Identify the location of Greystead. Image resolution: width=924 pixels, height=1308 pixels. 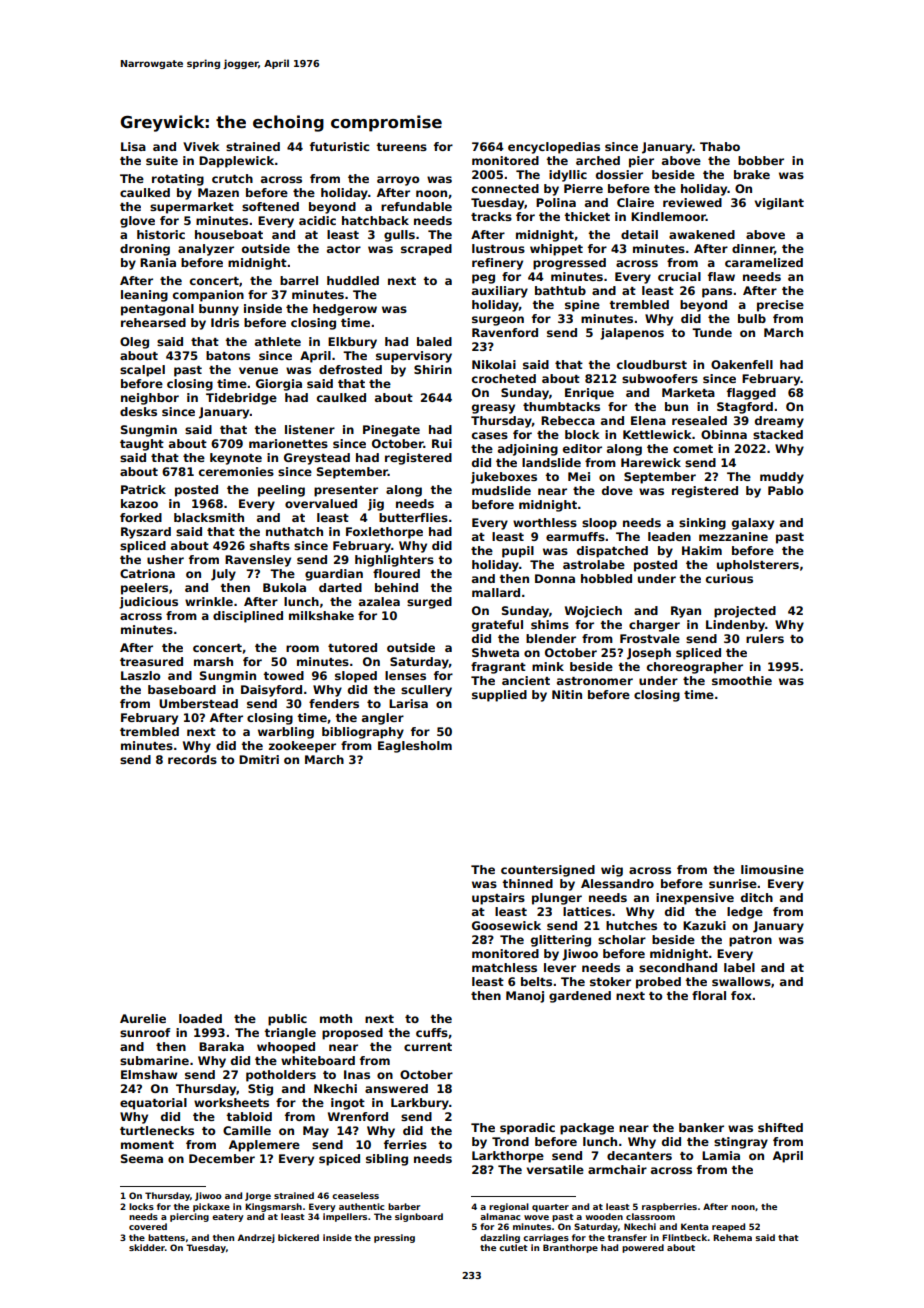
(317, 459).
